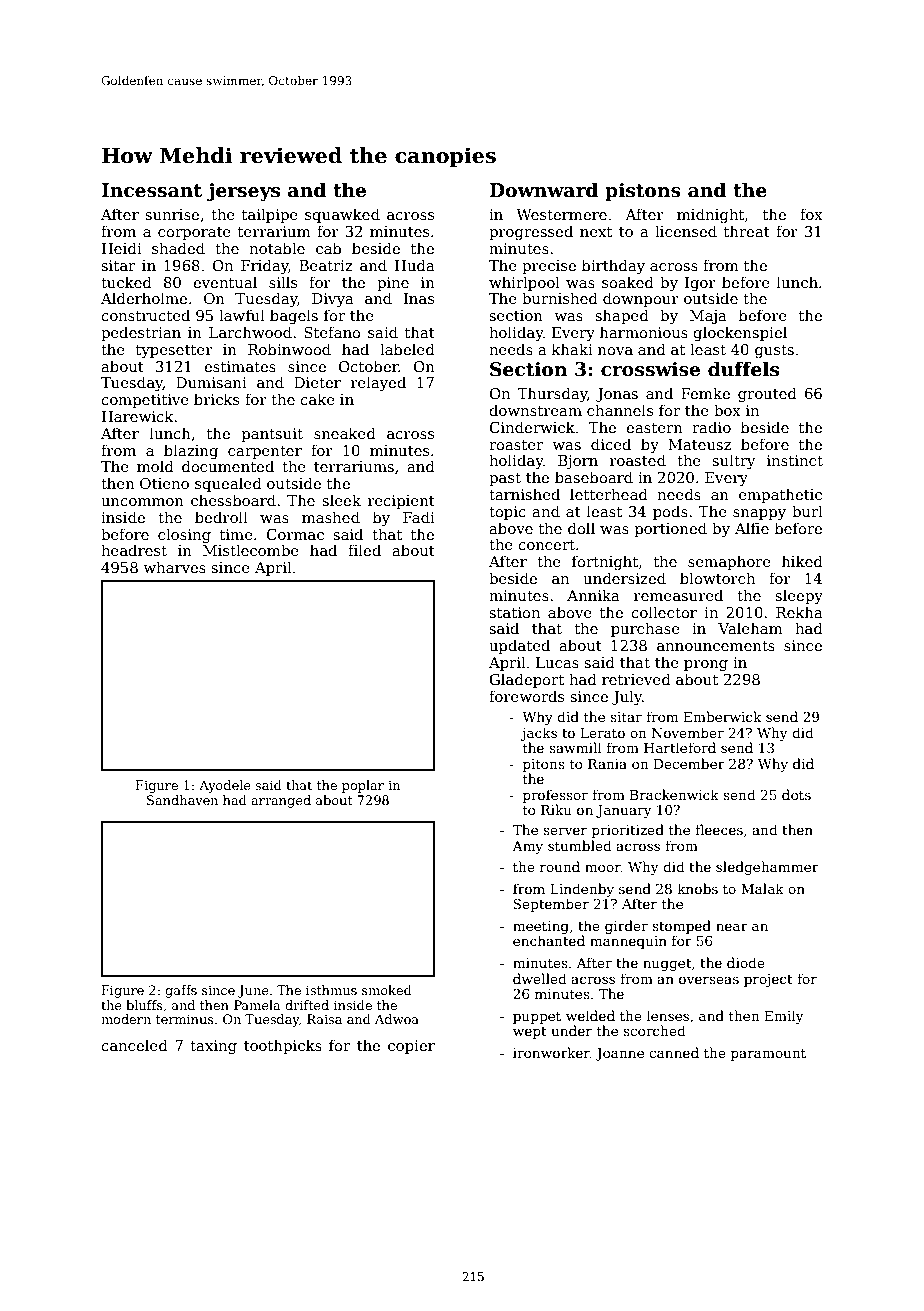  What do you see at coordinates (544, 190) in the screenshot?
I see `Downward` at bounding box center [544, 190].
